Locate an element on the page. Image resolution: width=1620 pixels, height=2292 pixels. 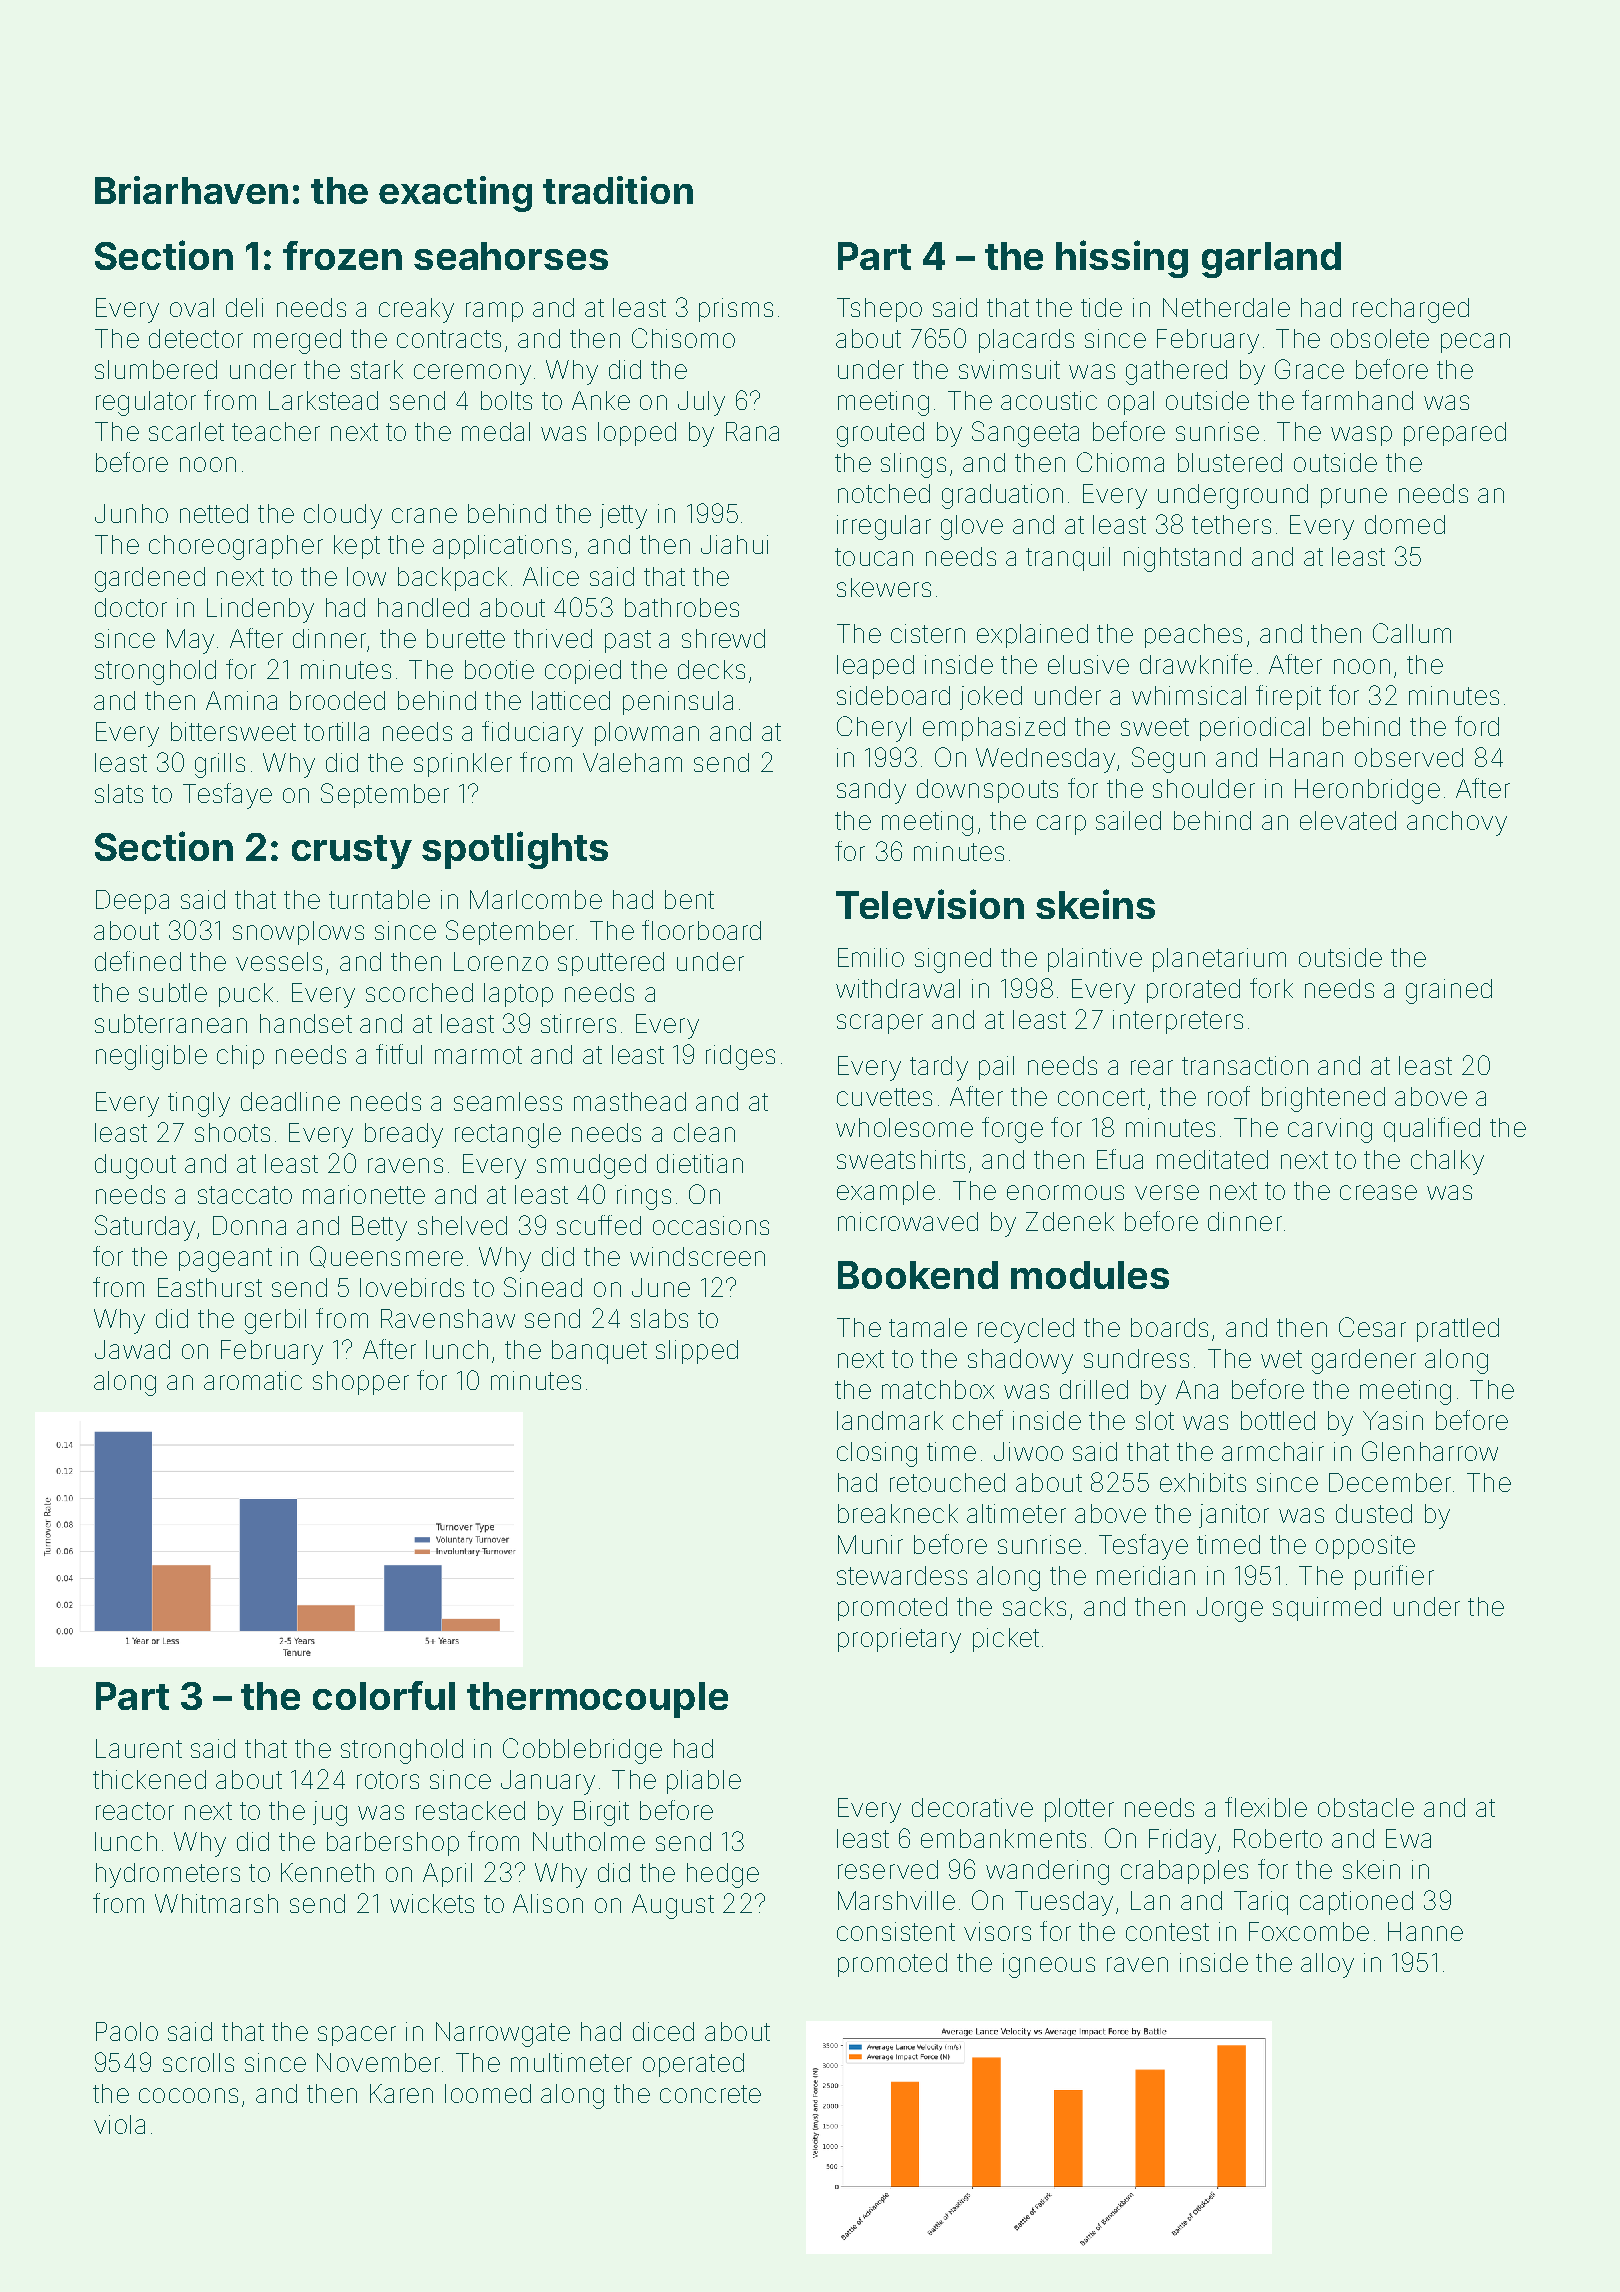
spacer is located at coordinates (357, 2036).
